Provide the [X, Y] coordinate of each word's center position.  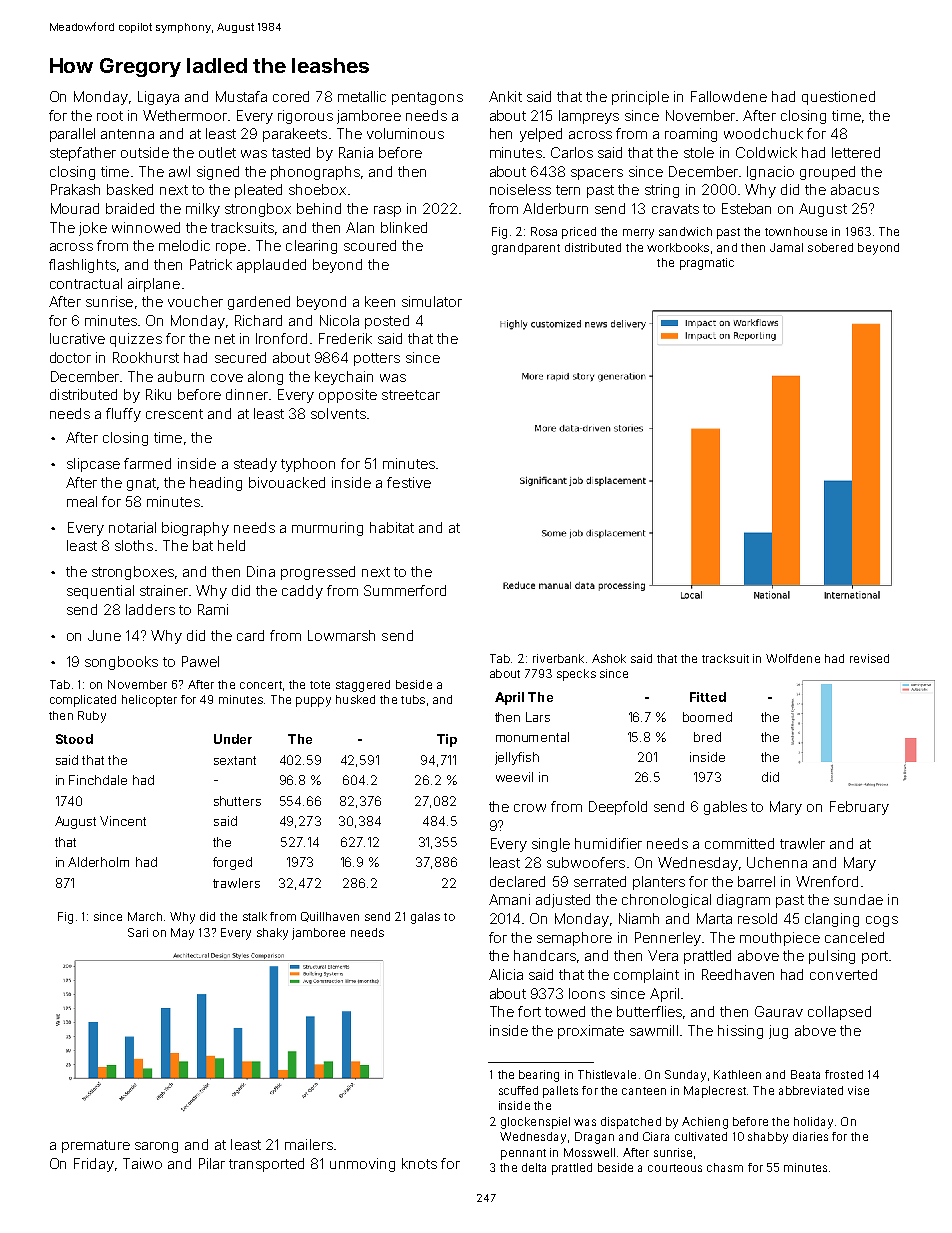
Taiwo [142, 1163]
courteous [675, 1168]
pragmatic [707, 264]
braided [130, 208]
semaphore [574, 939]
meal [82, 501]
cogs [882, 921]
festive [409, 482]
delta [534, 1167]
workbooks [678, 247]
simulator [432, 301]
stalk [255, 916]
